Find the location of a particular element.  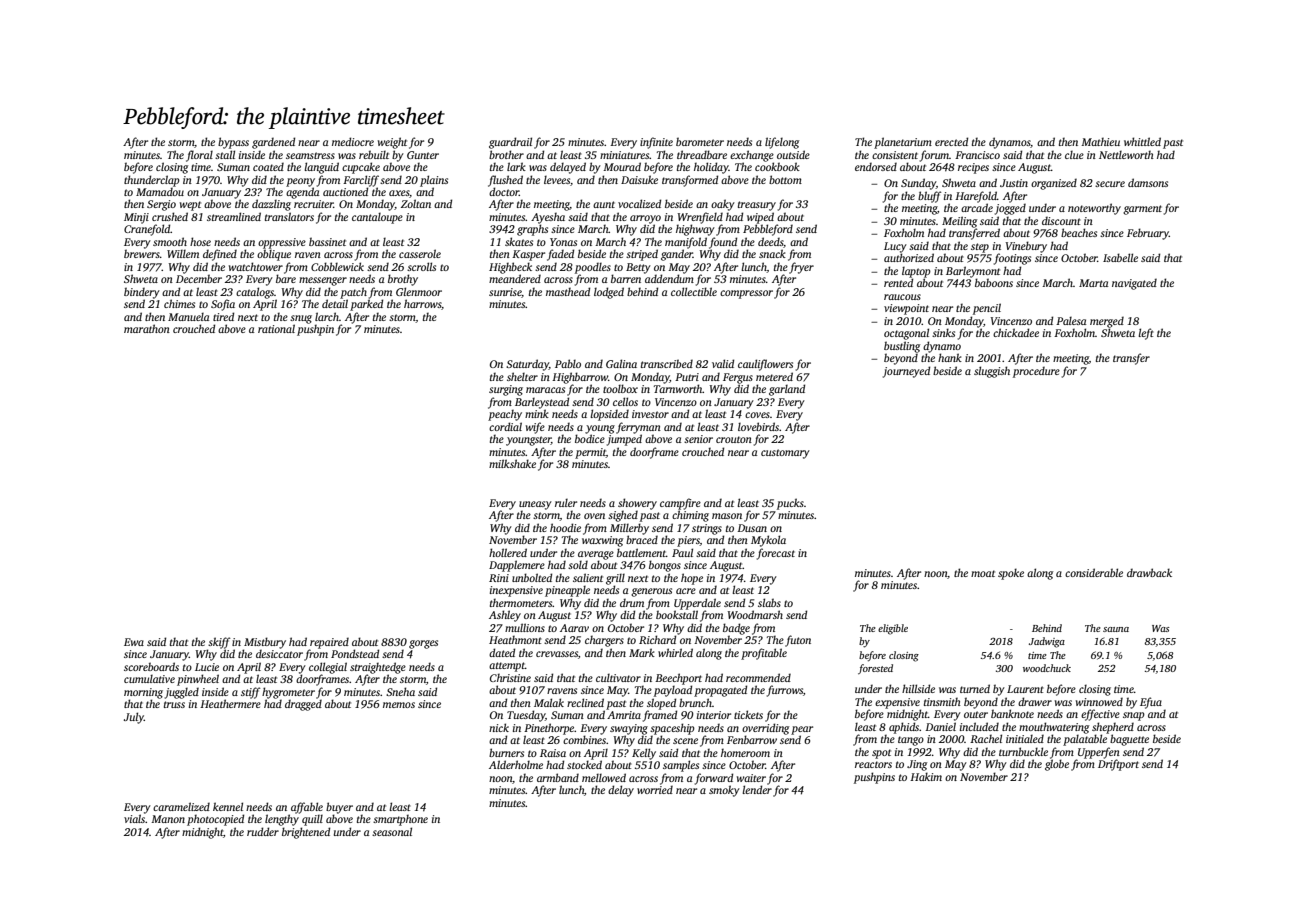

February is located at coordinates (1148, 234).
